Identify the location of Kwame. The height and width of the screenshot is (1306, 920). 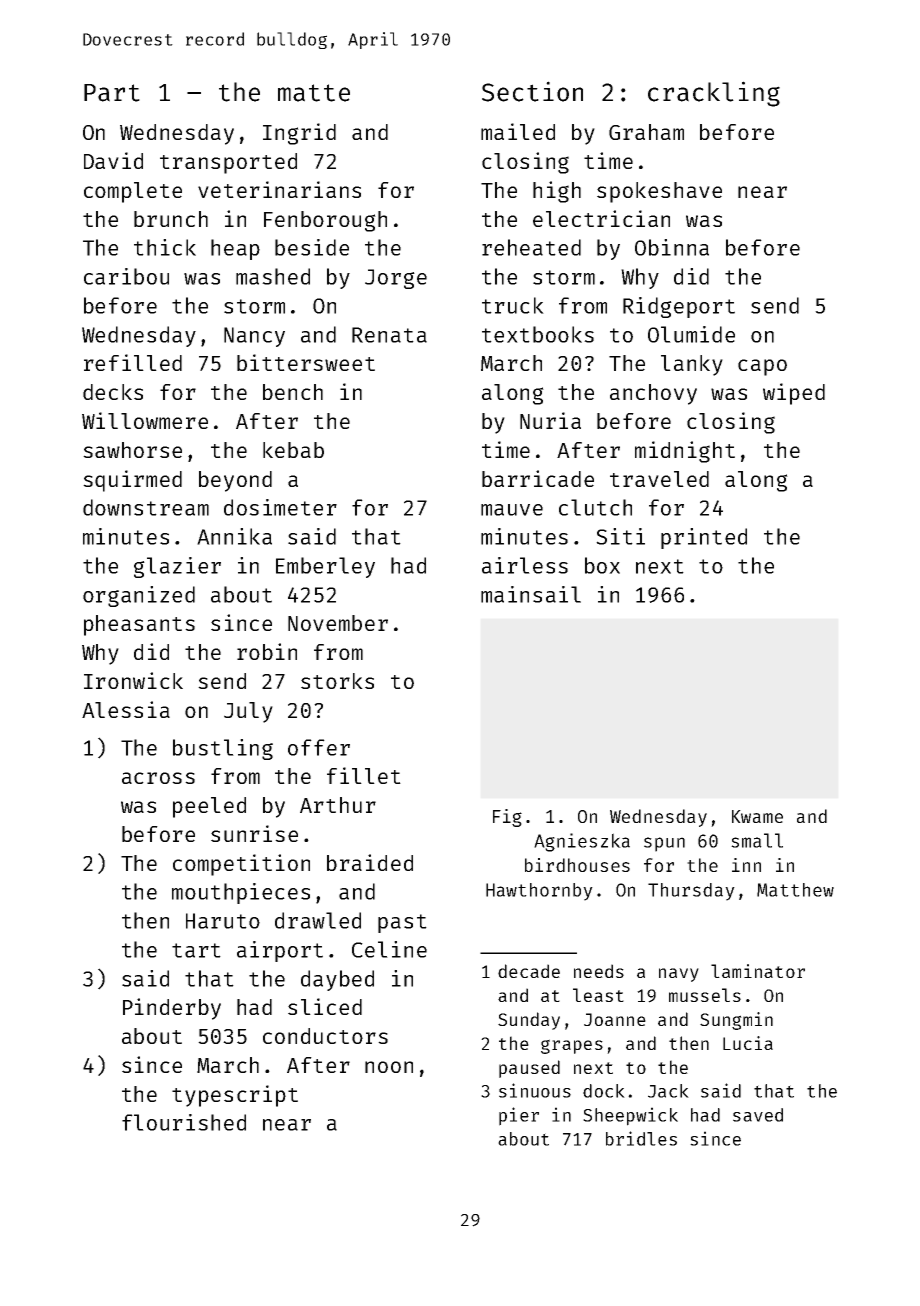
(757, 816).
